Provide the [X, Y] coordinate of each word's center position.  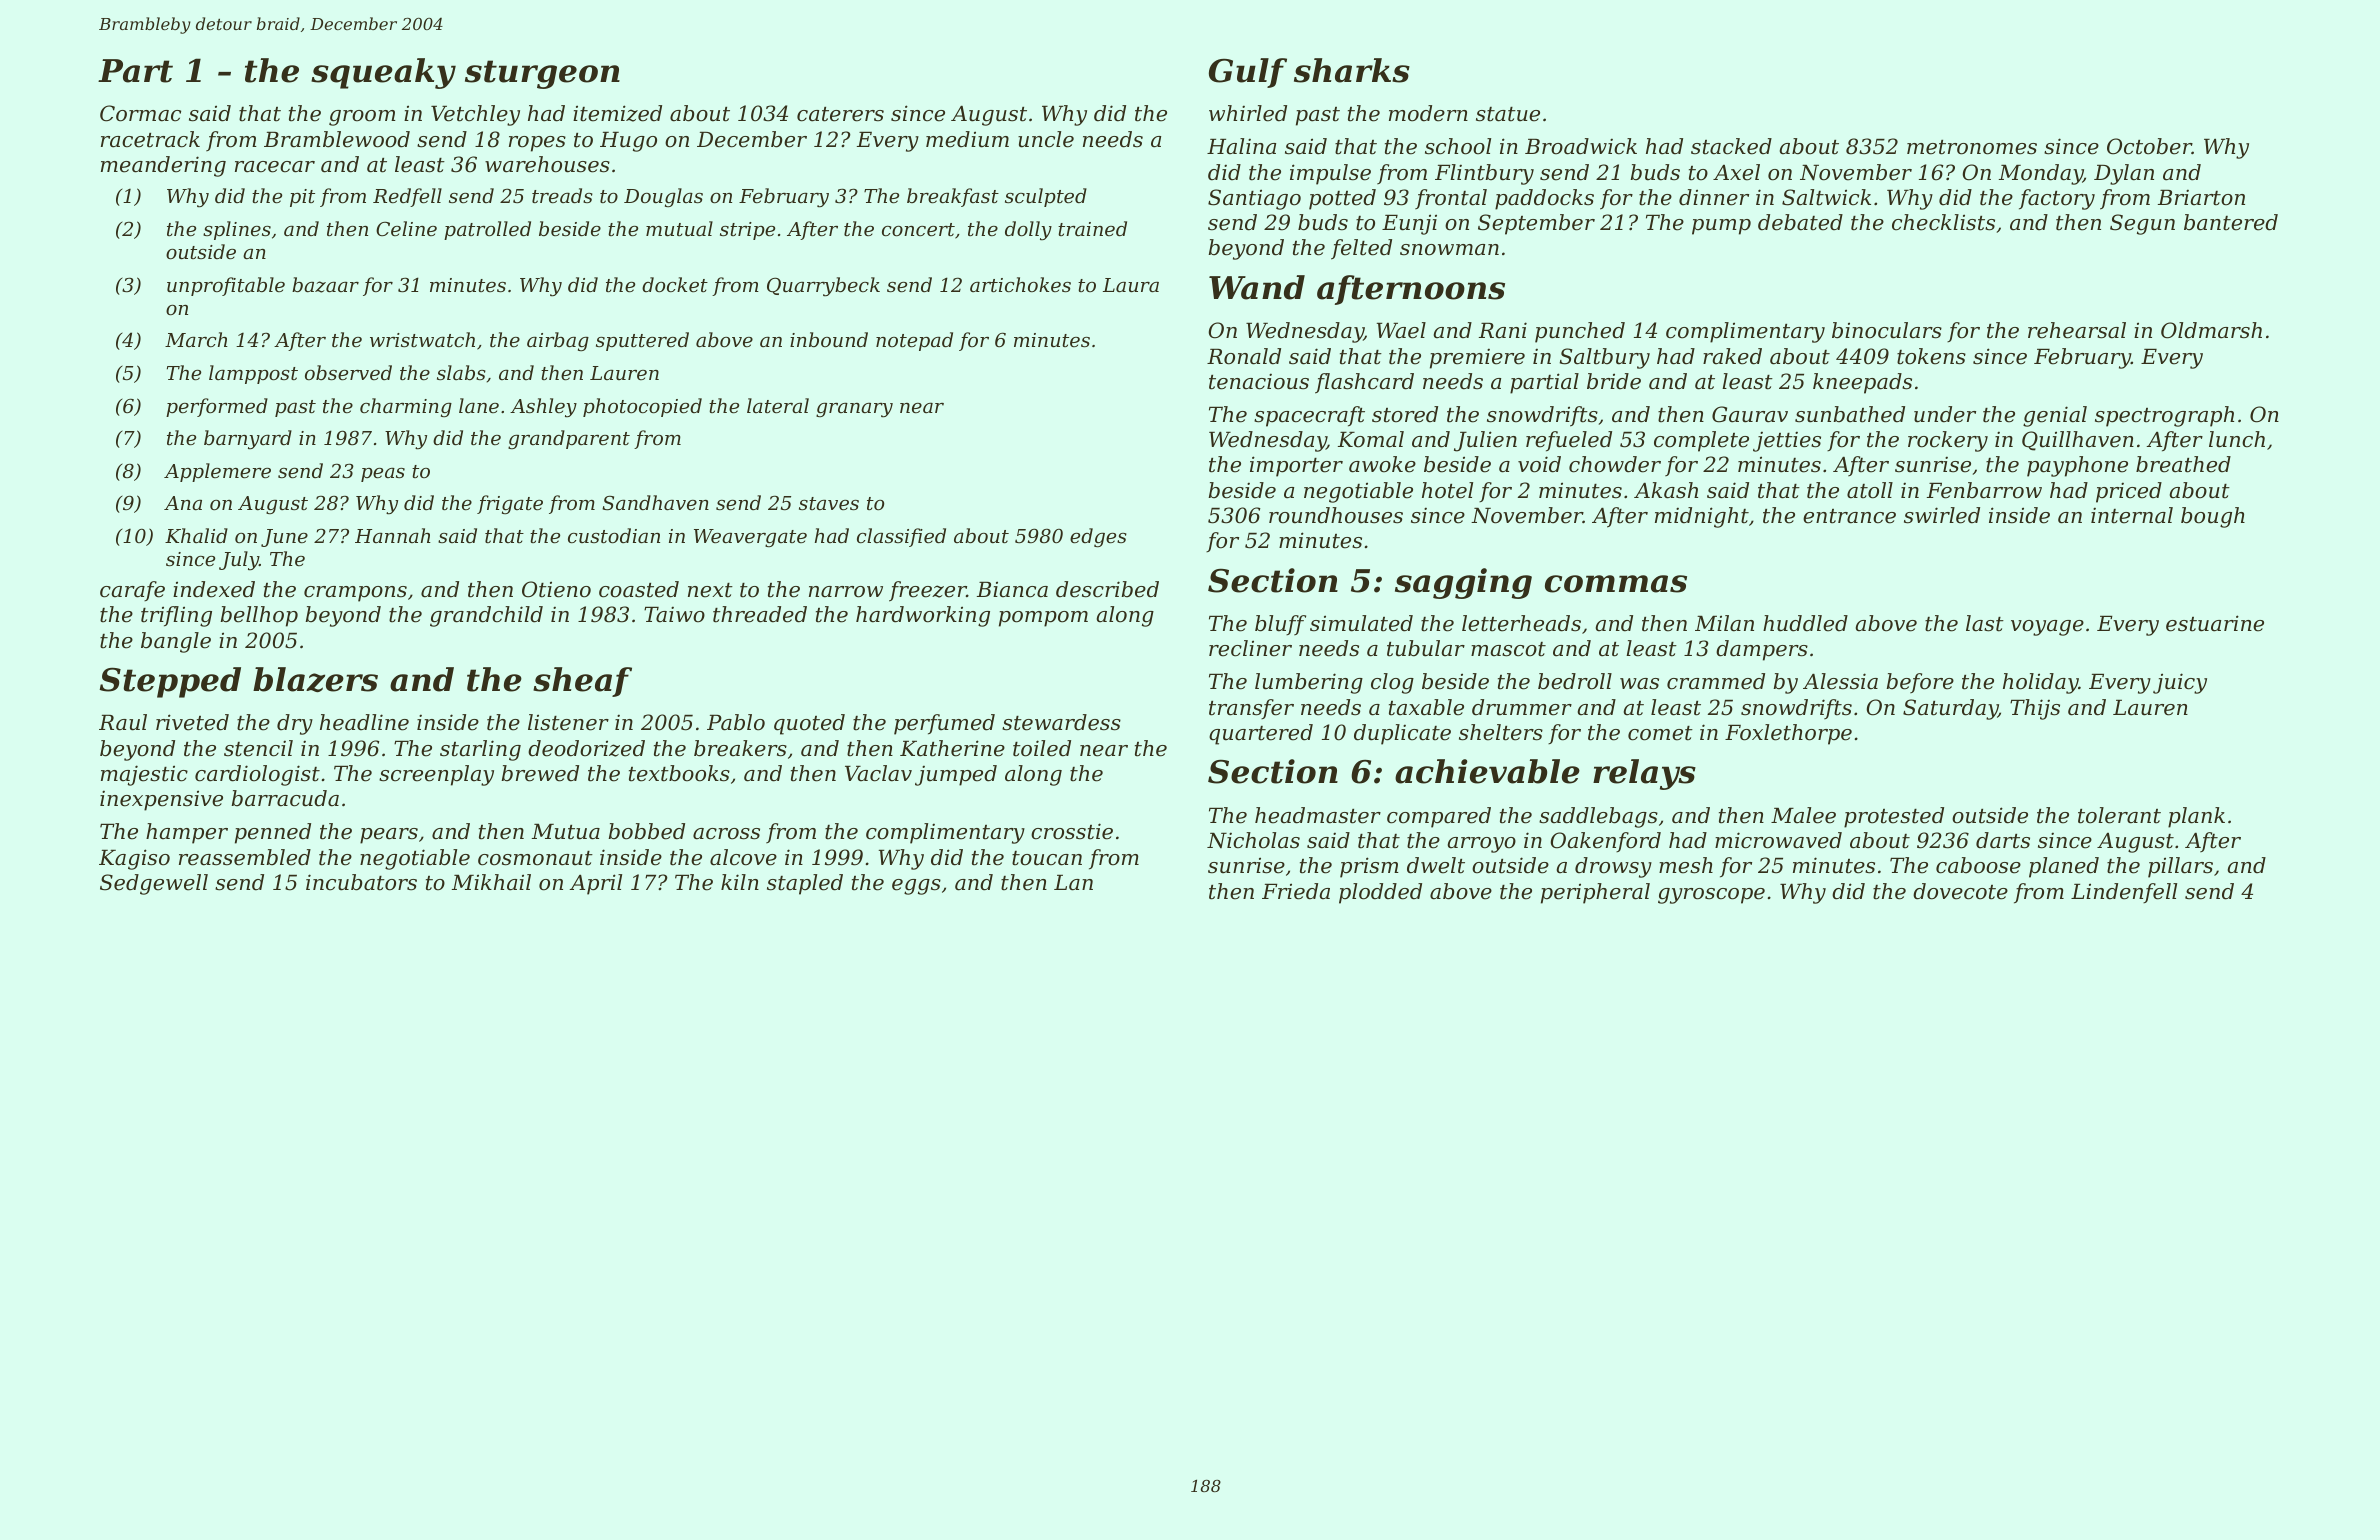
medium [967, 139]
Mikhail [491, 882]
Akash [1666, 490]
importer [1296, 466]
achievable [1487, 771]
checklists [1943, 222]
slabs [461, 372]
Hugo [628, 142]
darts [2003, 840]
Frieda [1296, 891]
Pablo [736, 722]
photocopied [642, 407]
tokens [1931, 356]
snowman [1449, 250]
